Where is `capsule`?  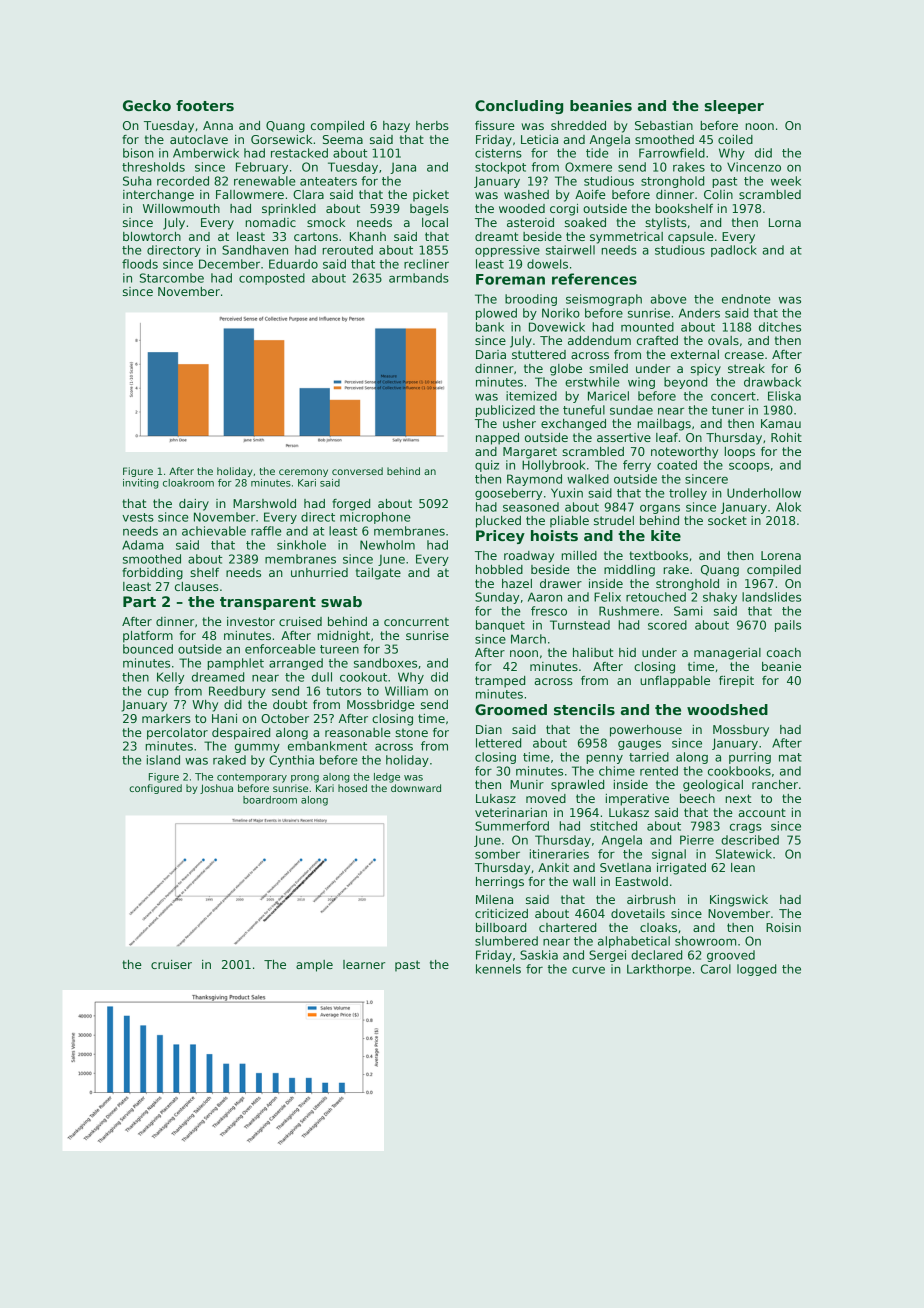
capsule is located at coordinates (691, 238).
